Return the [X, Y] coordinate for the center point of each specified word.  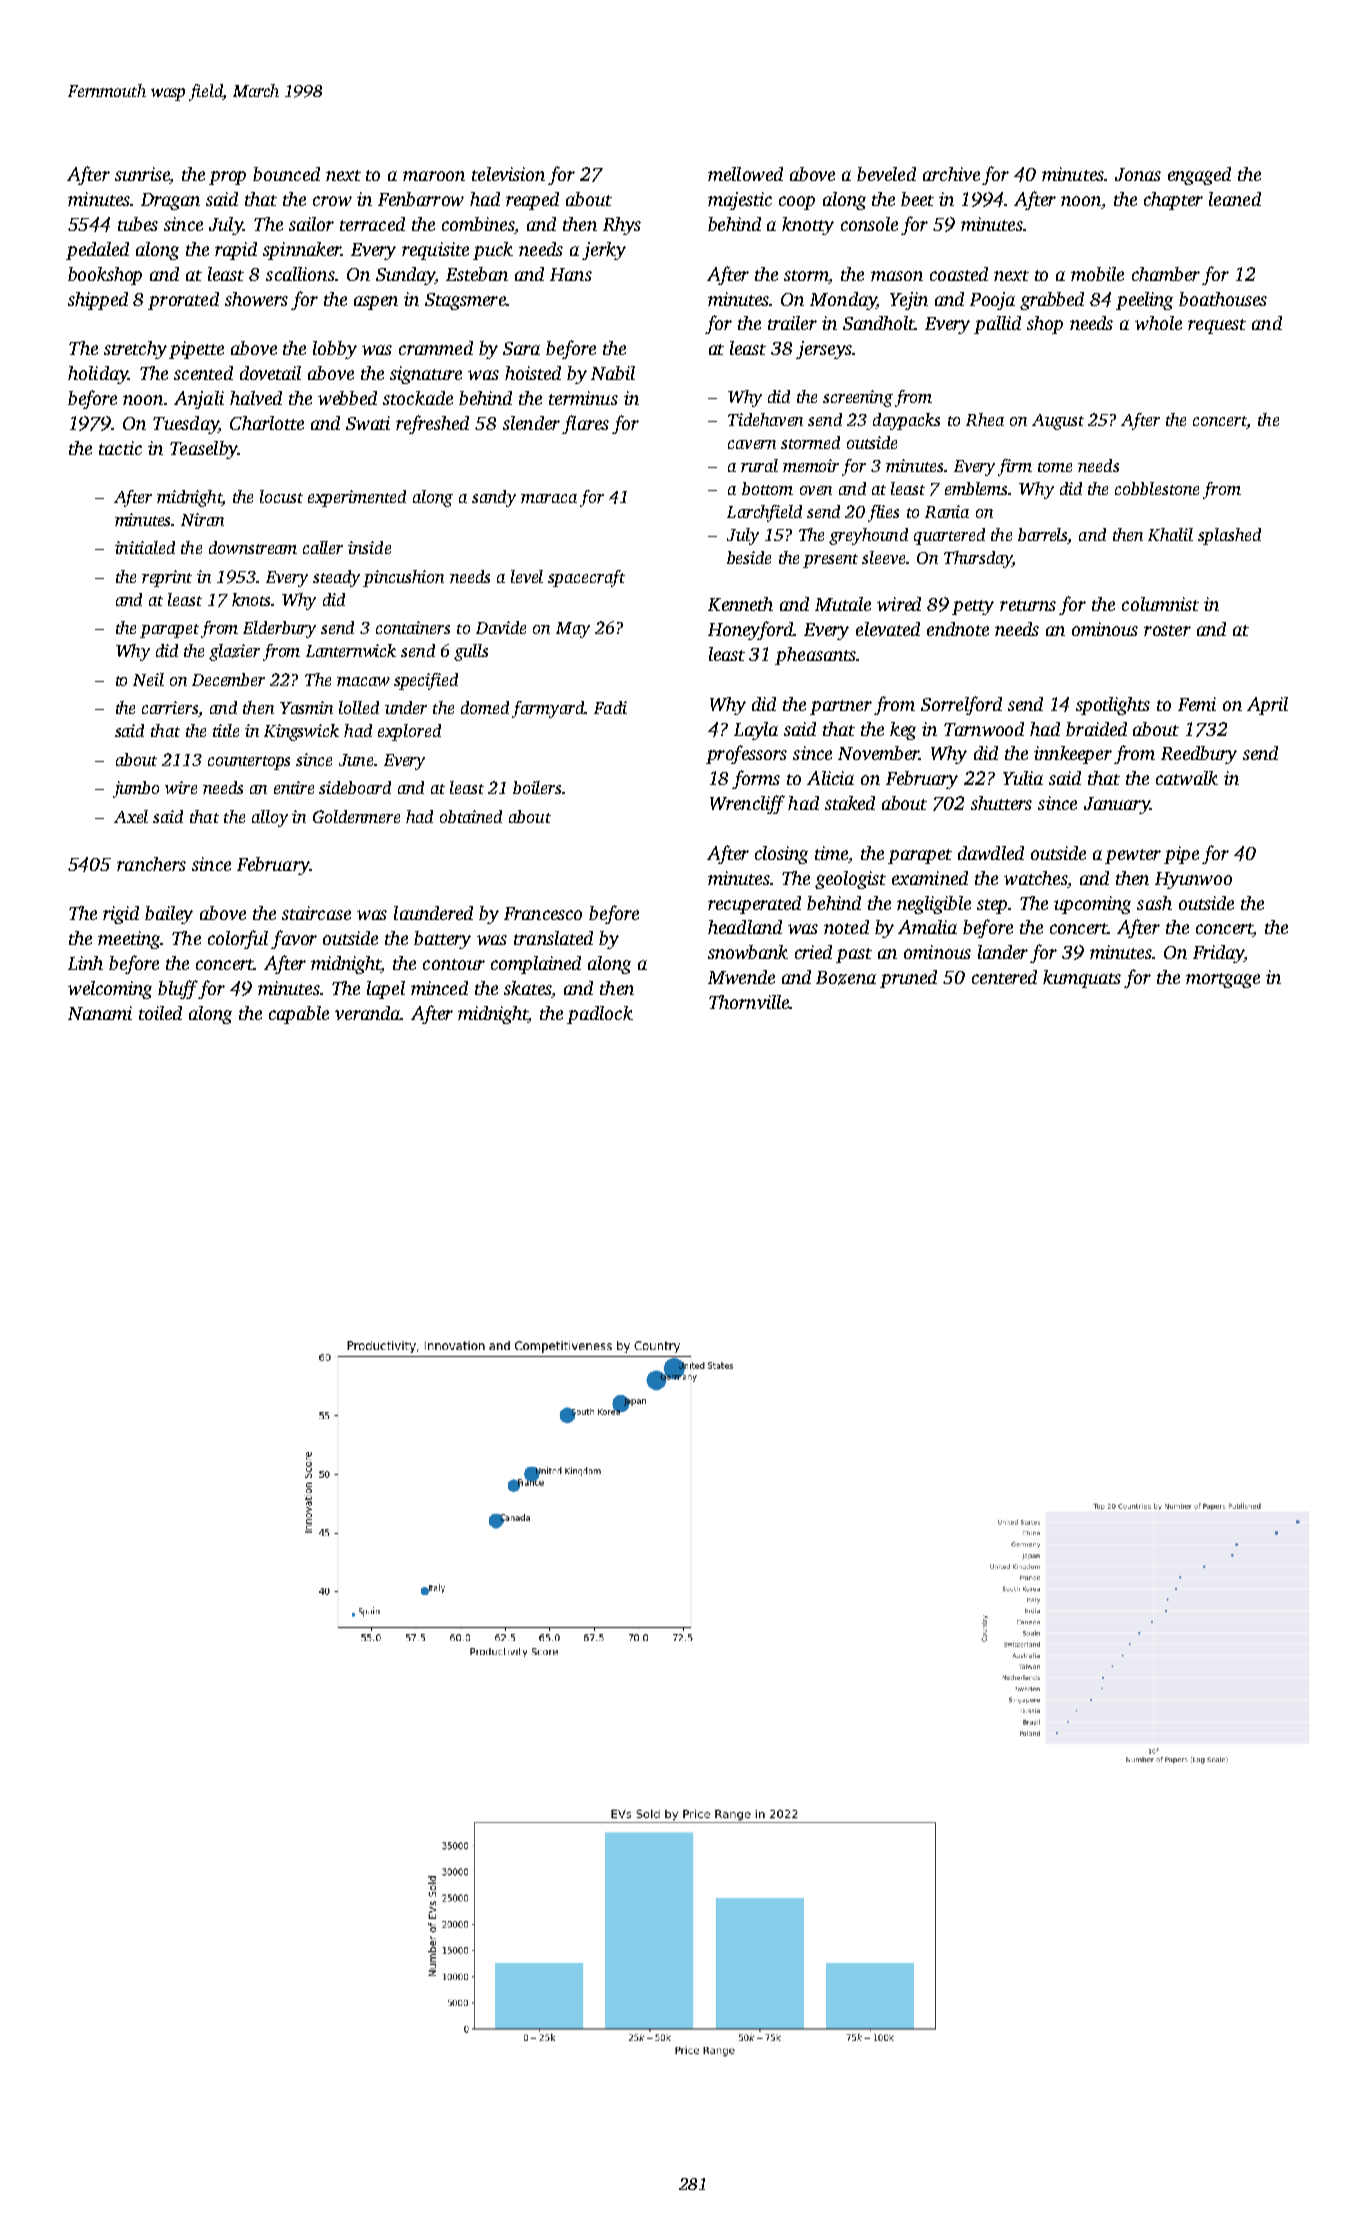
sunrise [142, 175]
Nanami [100, 1013]
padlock [600, 1015]
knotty [808, 226]
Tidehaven [765, 419]
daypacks [906, 421]
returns [1028, 605]
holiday [98, 375]
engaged [1199, 176]
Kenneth [740, 604]
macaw [363, 681]
